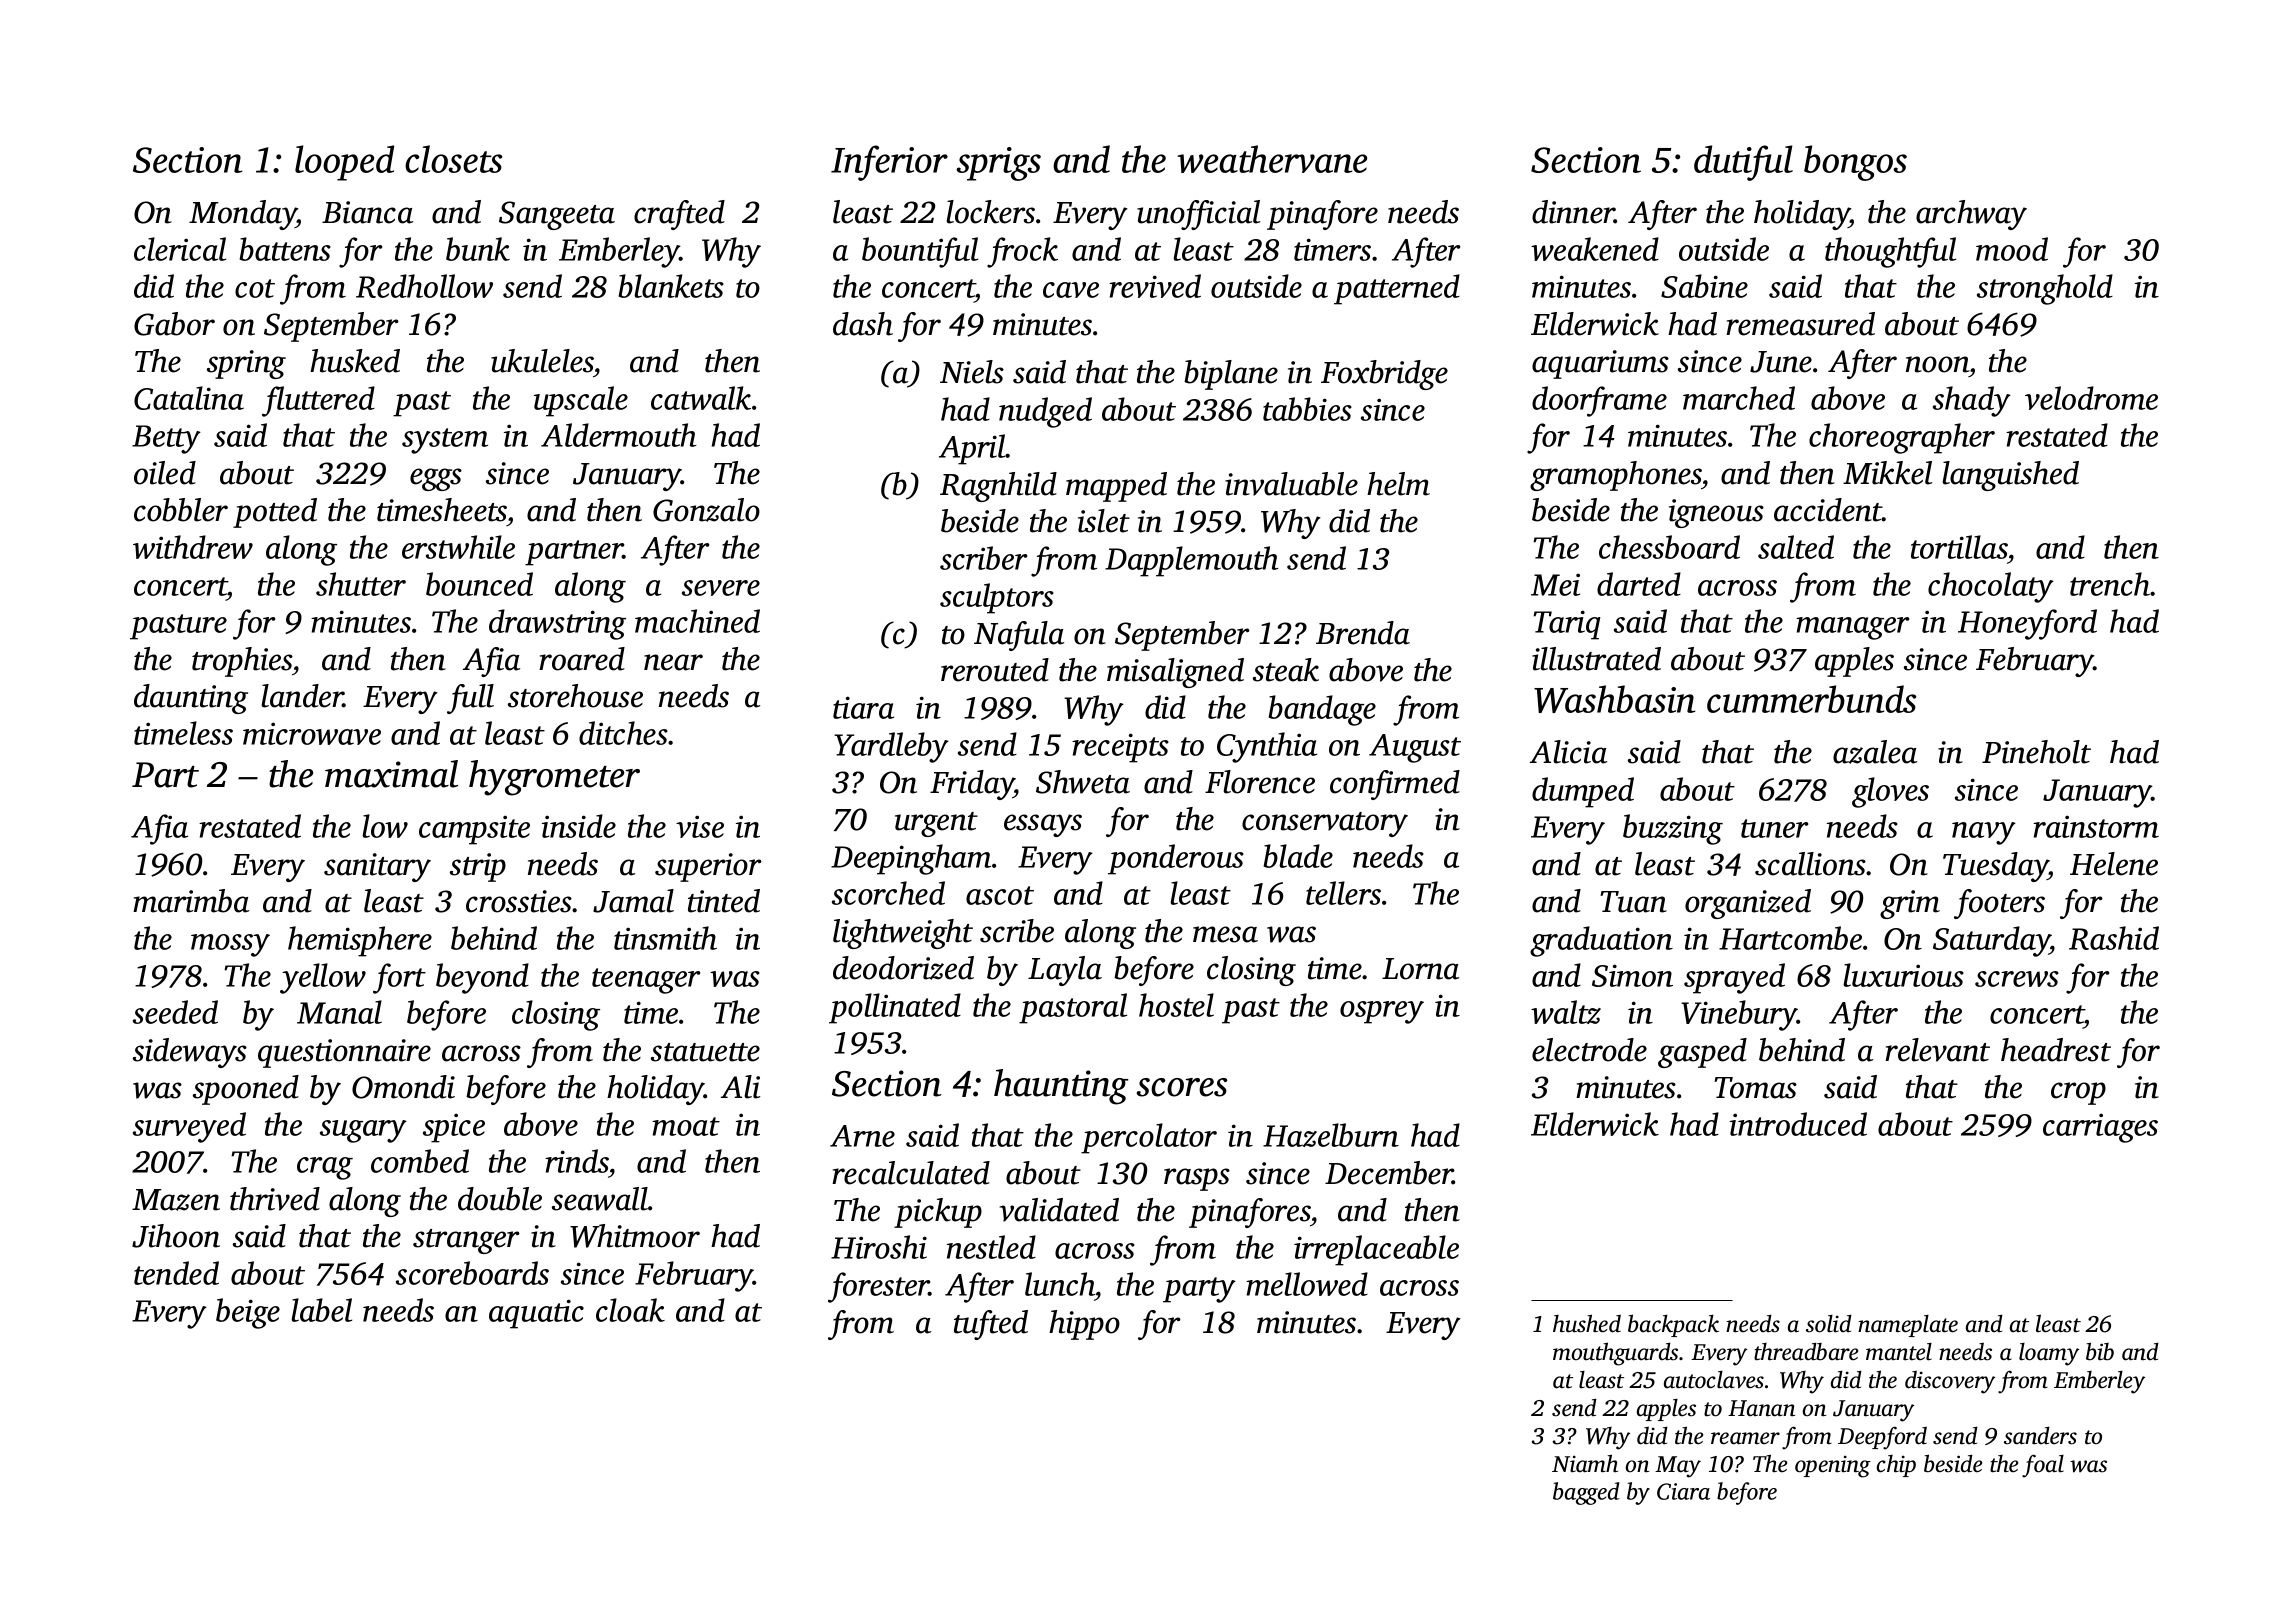 Image resolution: width=2292 pixels, height=1620 pixels. What do you see at coordinates (1389, 1173) in the document?
I see `December` at bounding box center [1389, 1173].
